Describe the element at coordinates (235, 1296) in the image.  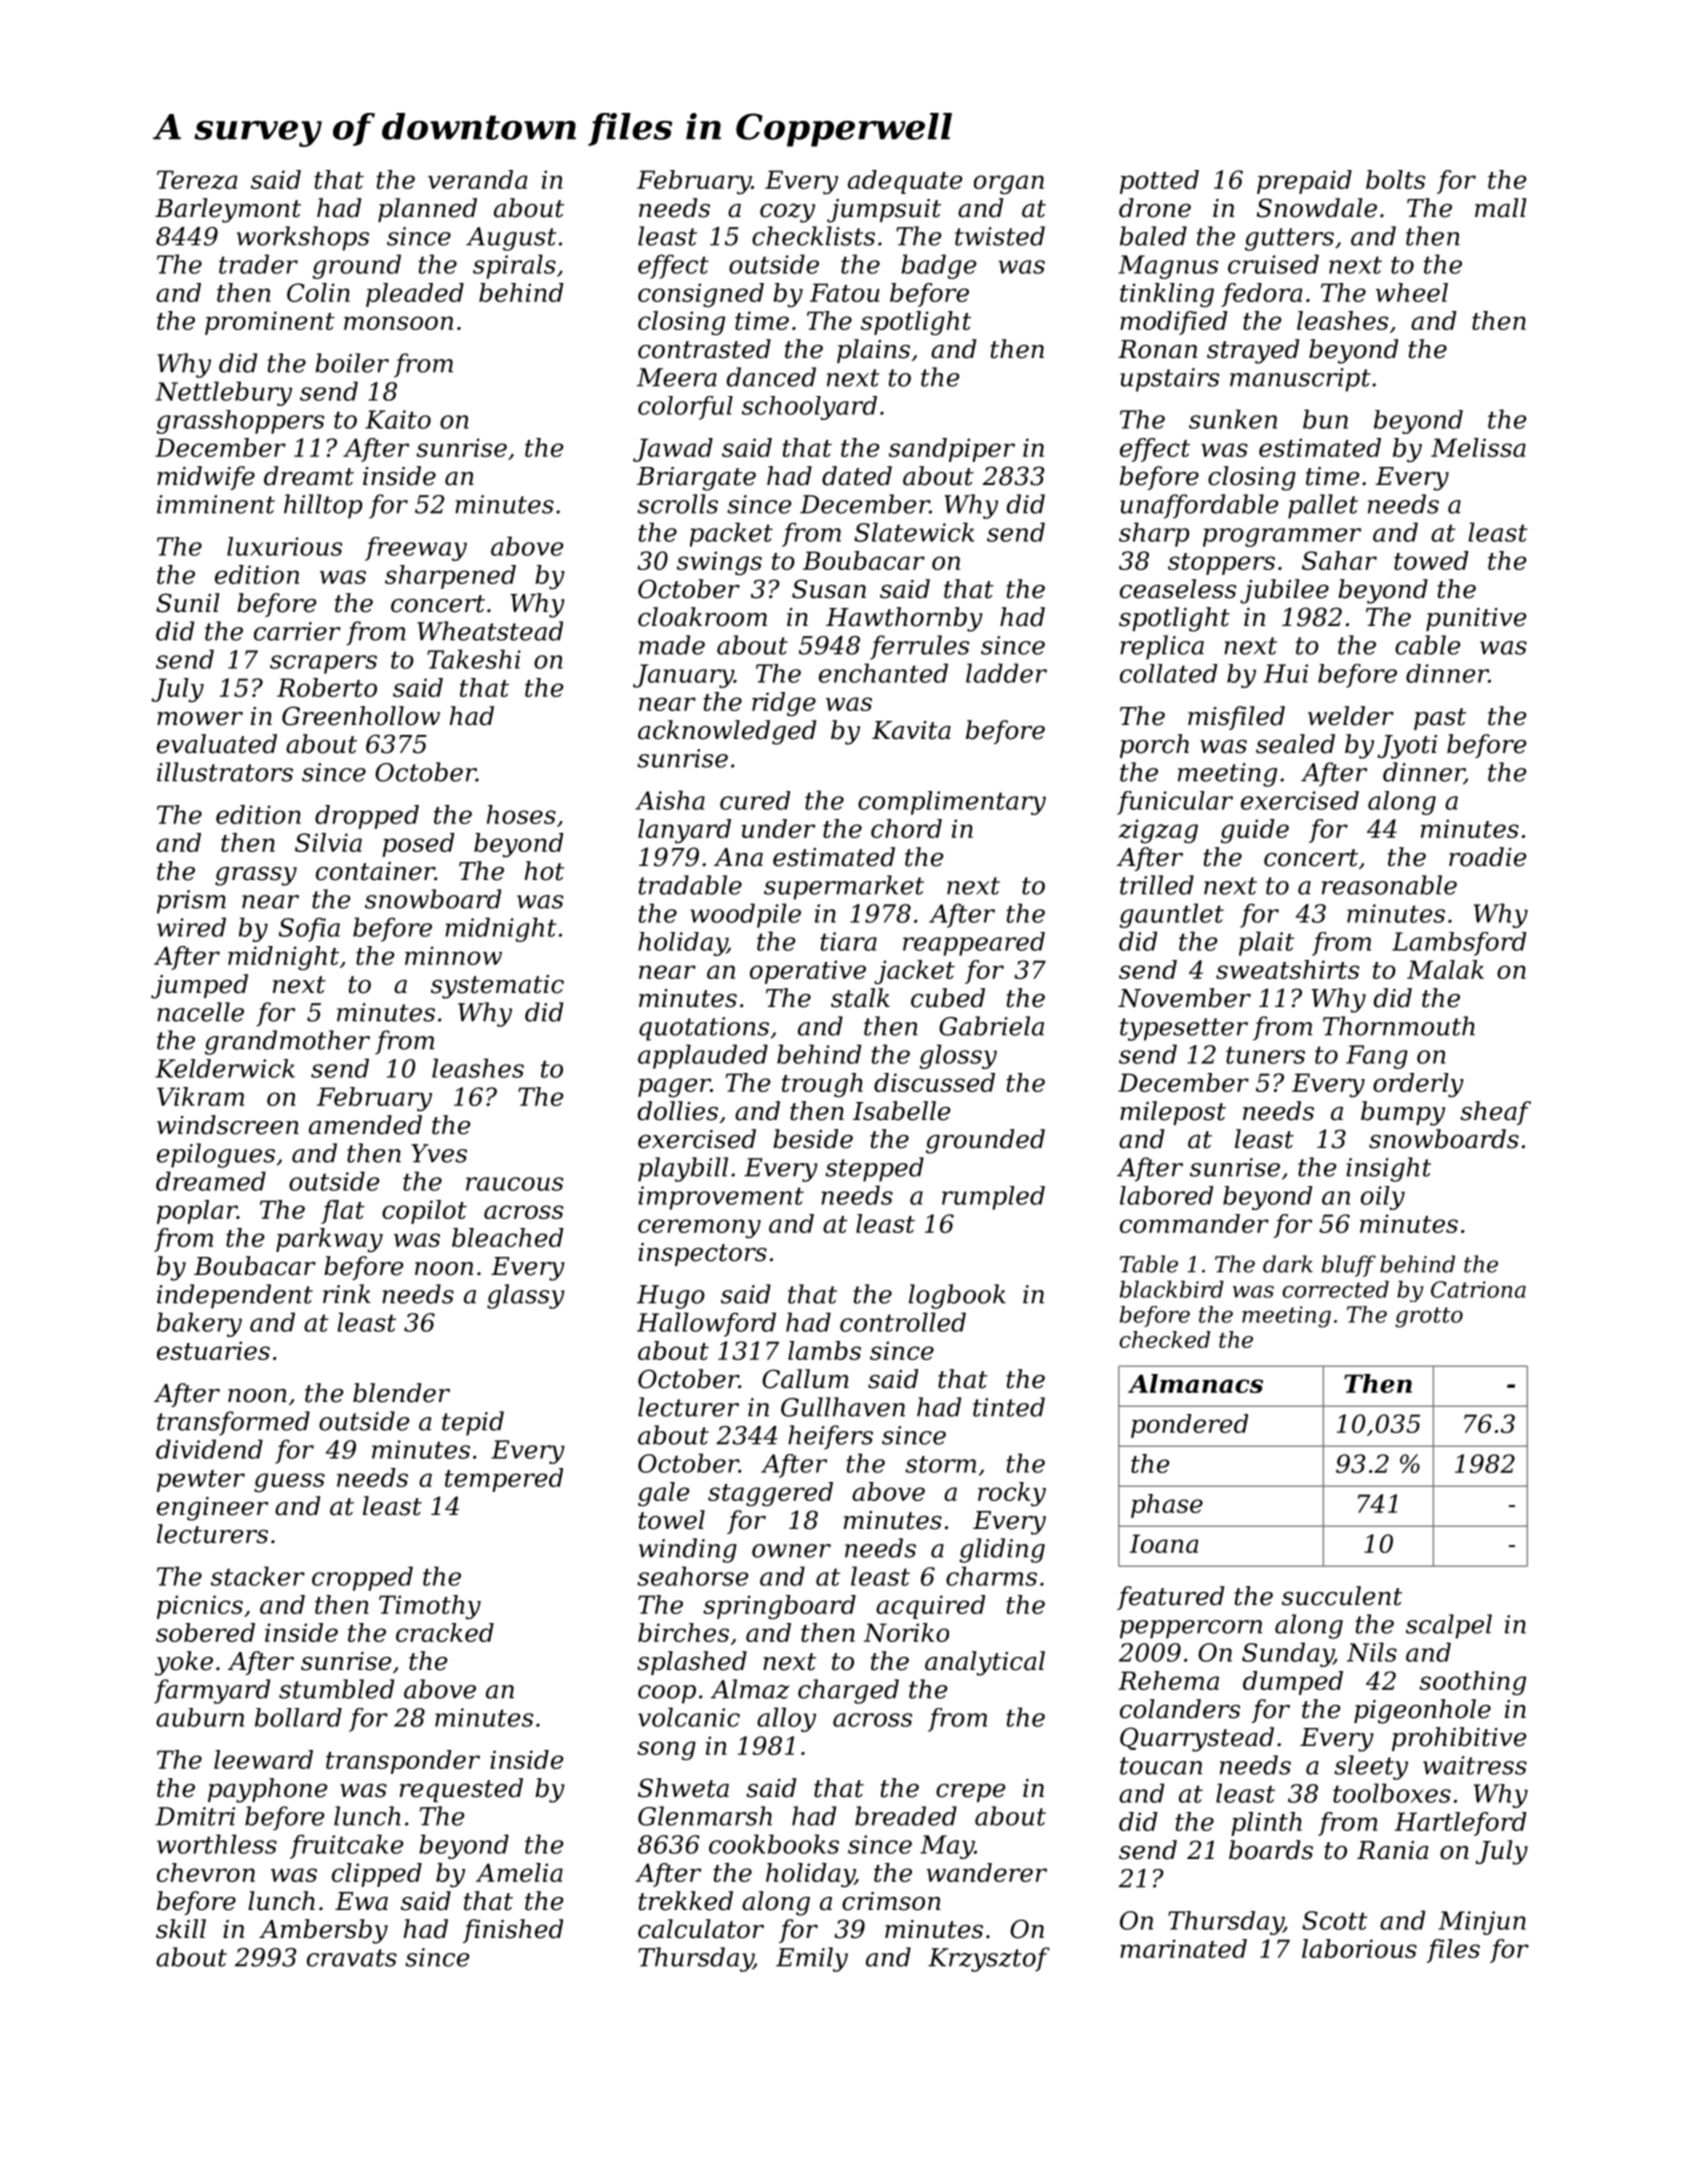
I see `independent` at that location.
